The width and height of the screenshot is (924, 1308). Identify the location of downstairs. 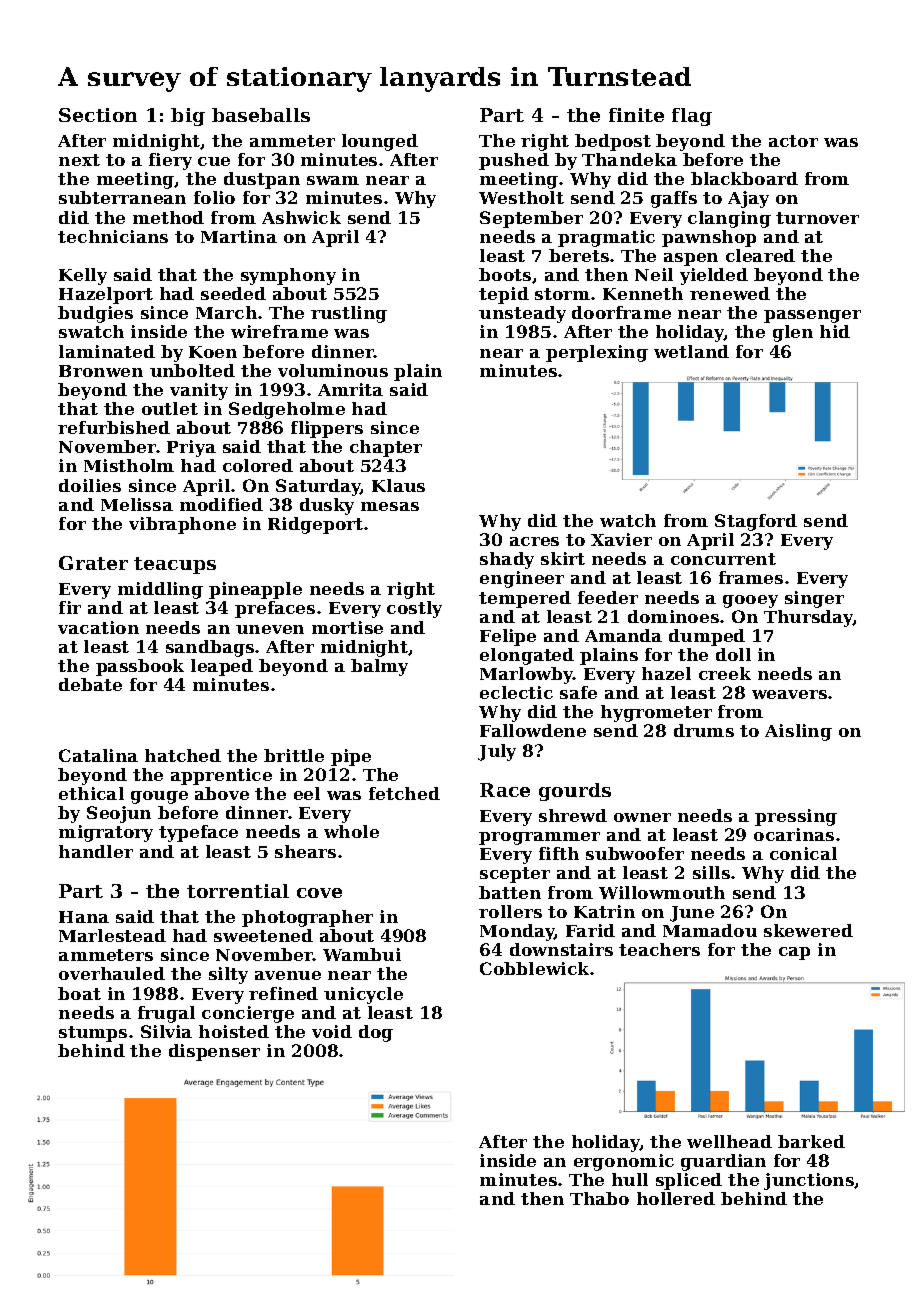
(561, 949).
